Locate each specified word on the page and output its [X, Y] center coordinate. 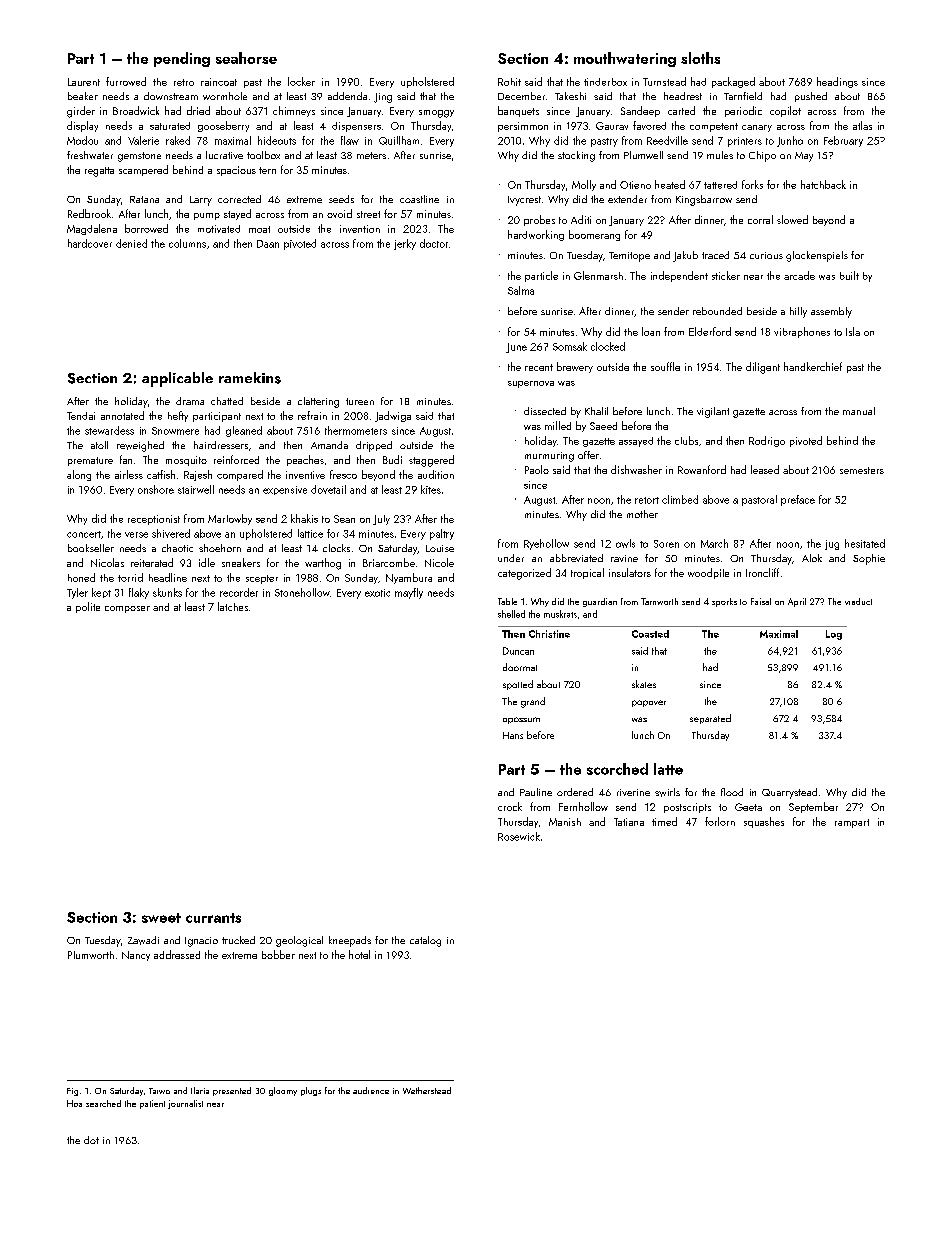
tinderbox [605, 82]
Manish [565, 822]
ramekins [250, 378]
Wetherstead [427, 1090]
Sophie [869, 559]
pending [182, 59]
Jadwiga [393, 416]
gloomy [283, 1091]
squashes [764, 822]
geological [299, 941]
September [813, 807]
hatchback [823, 184]
